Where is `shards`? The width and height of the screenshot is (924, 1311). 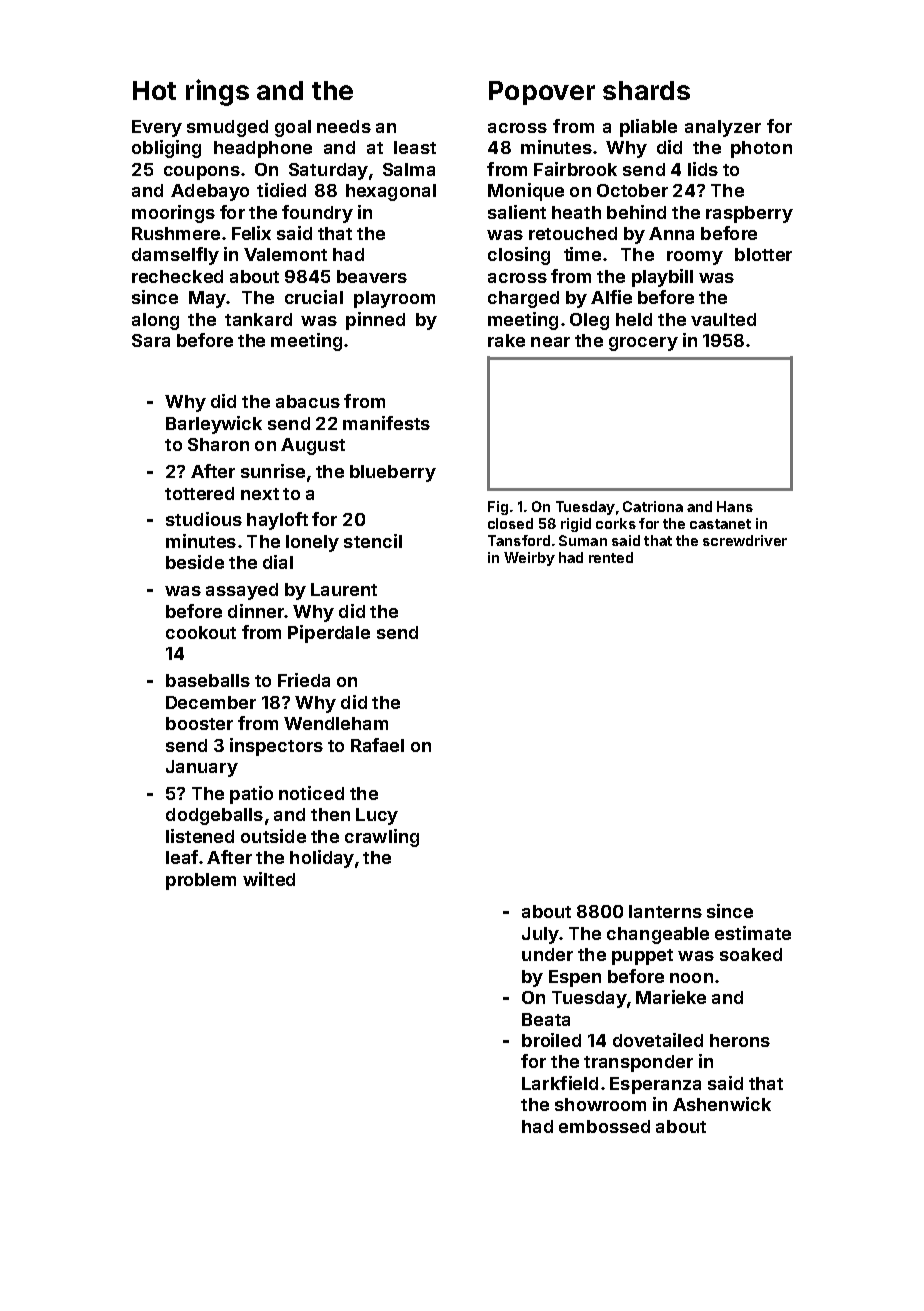
shards is located at coordinates (646, 90).
